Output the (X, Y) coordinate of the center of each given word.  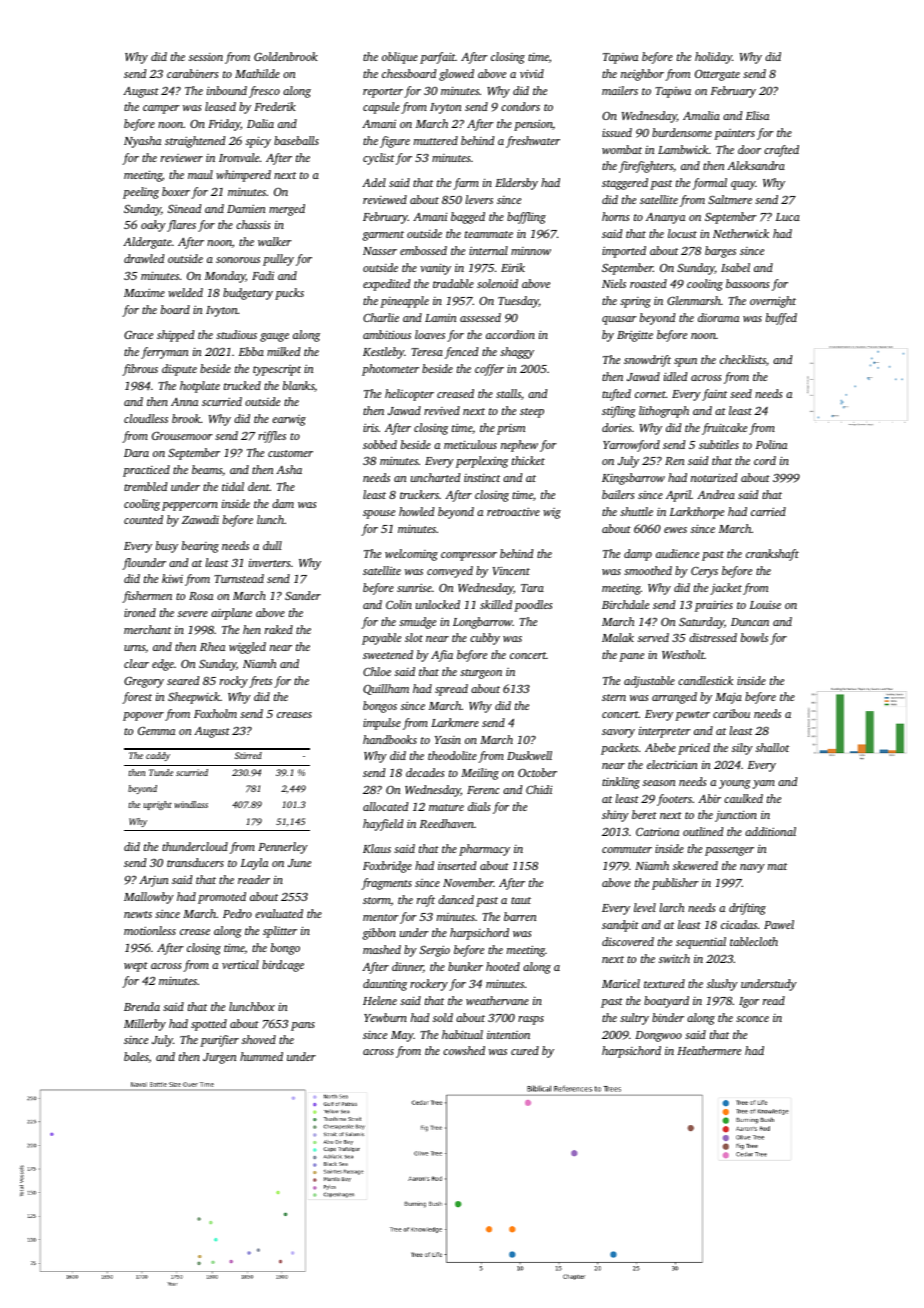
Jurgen (220, 1058)
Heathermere (709, 1050)
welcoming (411, 555)
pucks (289, 294)
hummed (261, 1056)
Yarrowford (631, 446)
